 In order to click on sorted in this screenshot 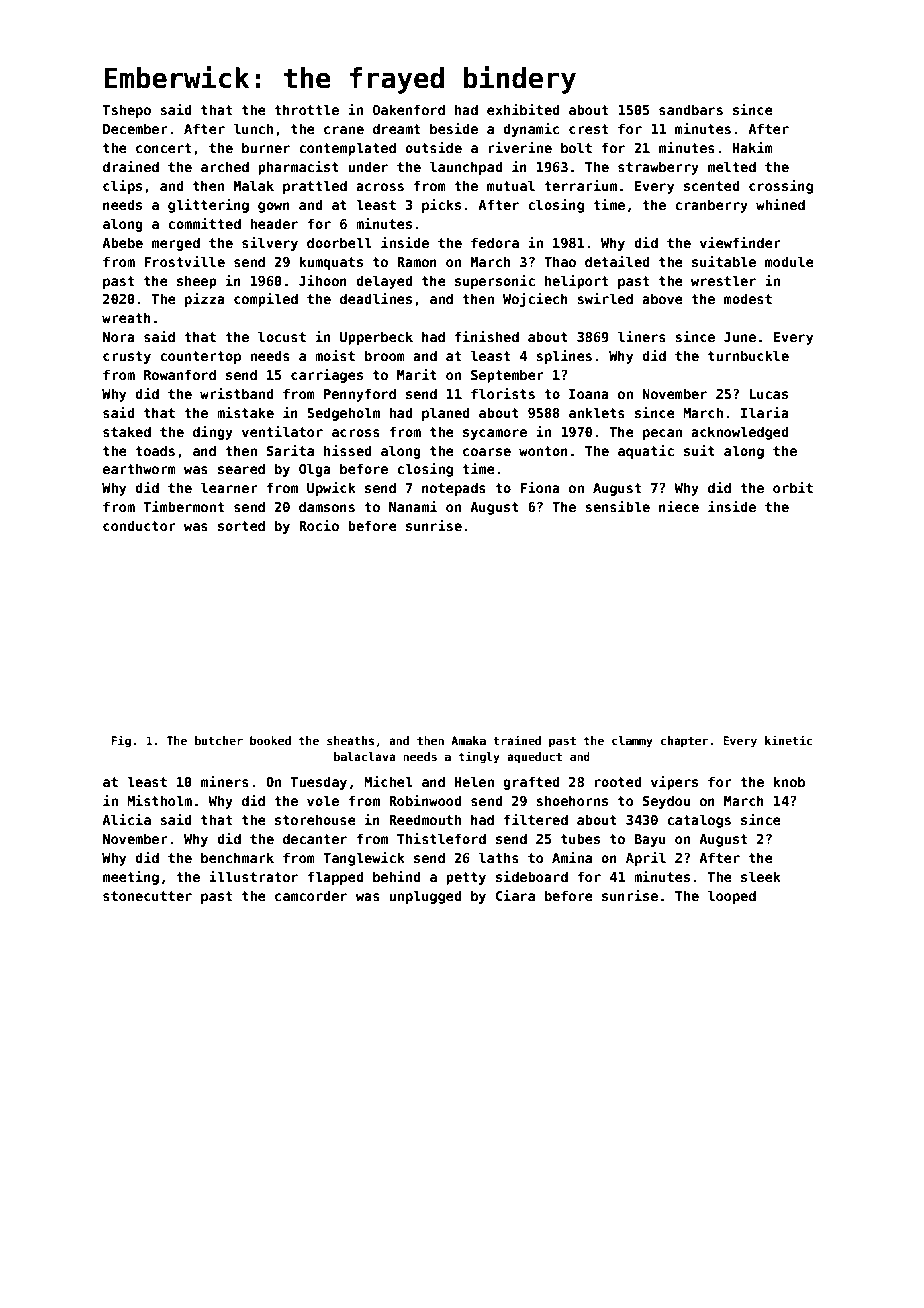, I will do `click(241, 525)`.
